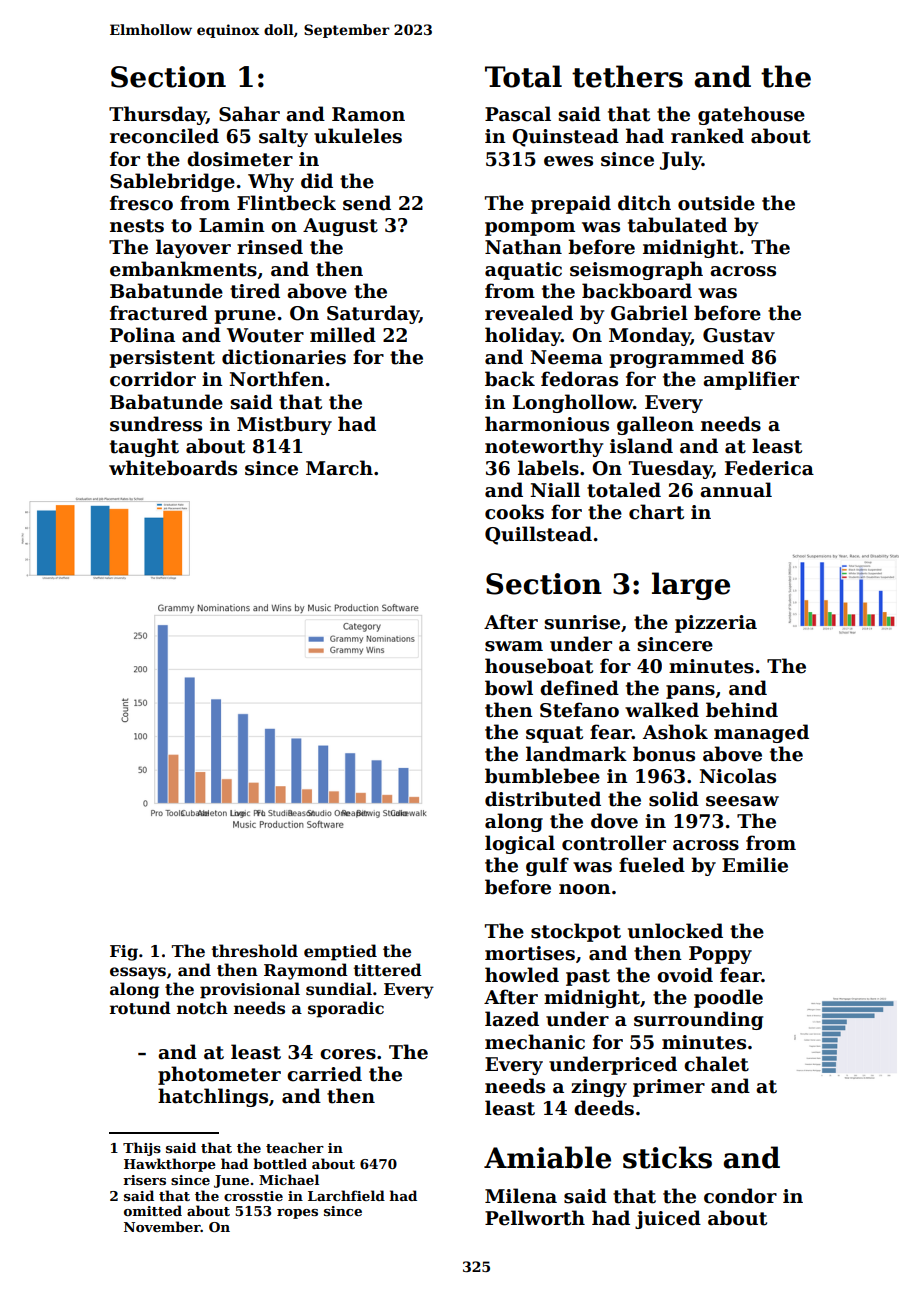  What do you see at coordinates (751, 115) in the page?
I see `gatehouse` at bounding box center [751, 115].
